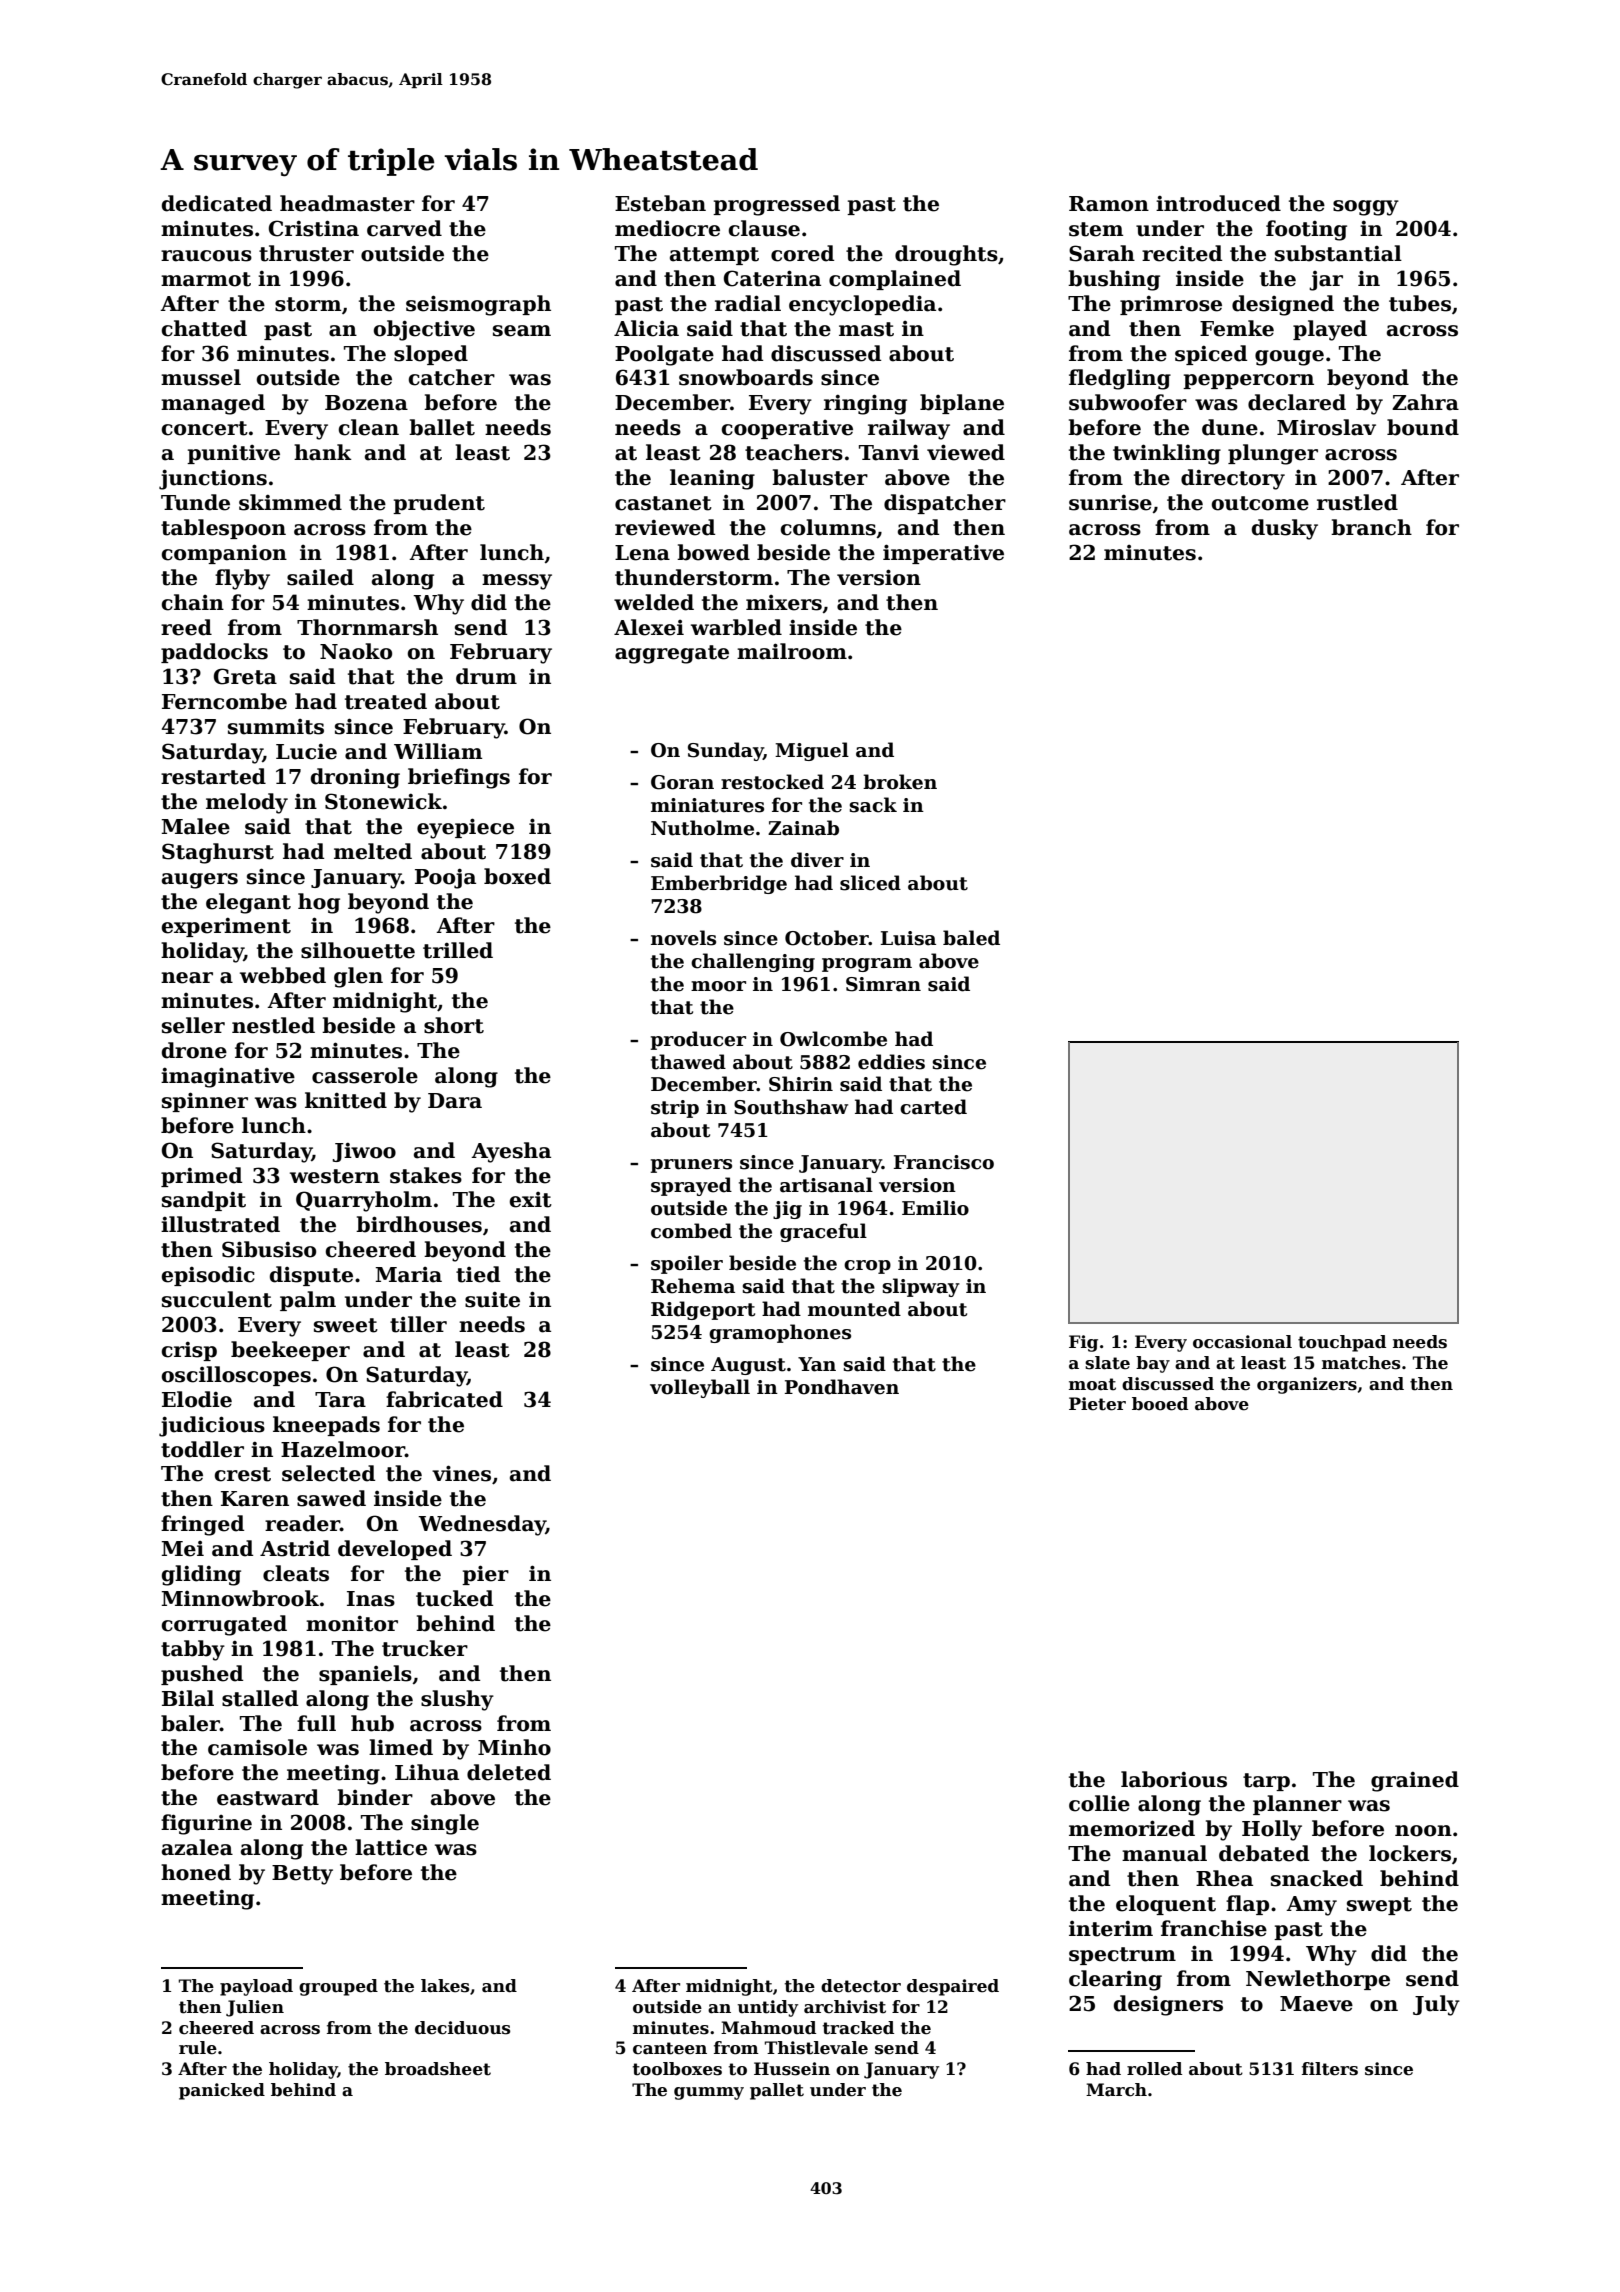  I want to click on summits, so click(276, 727).
